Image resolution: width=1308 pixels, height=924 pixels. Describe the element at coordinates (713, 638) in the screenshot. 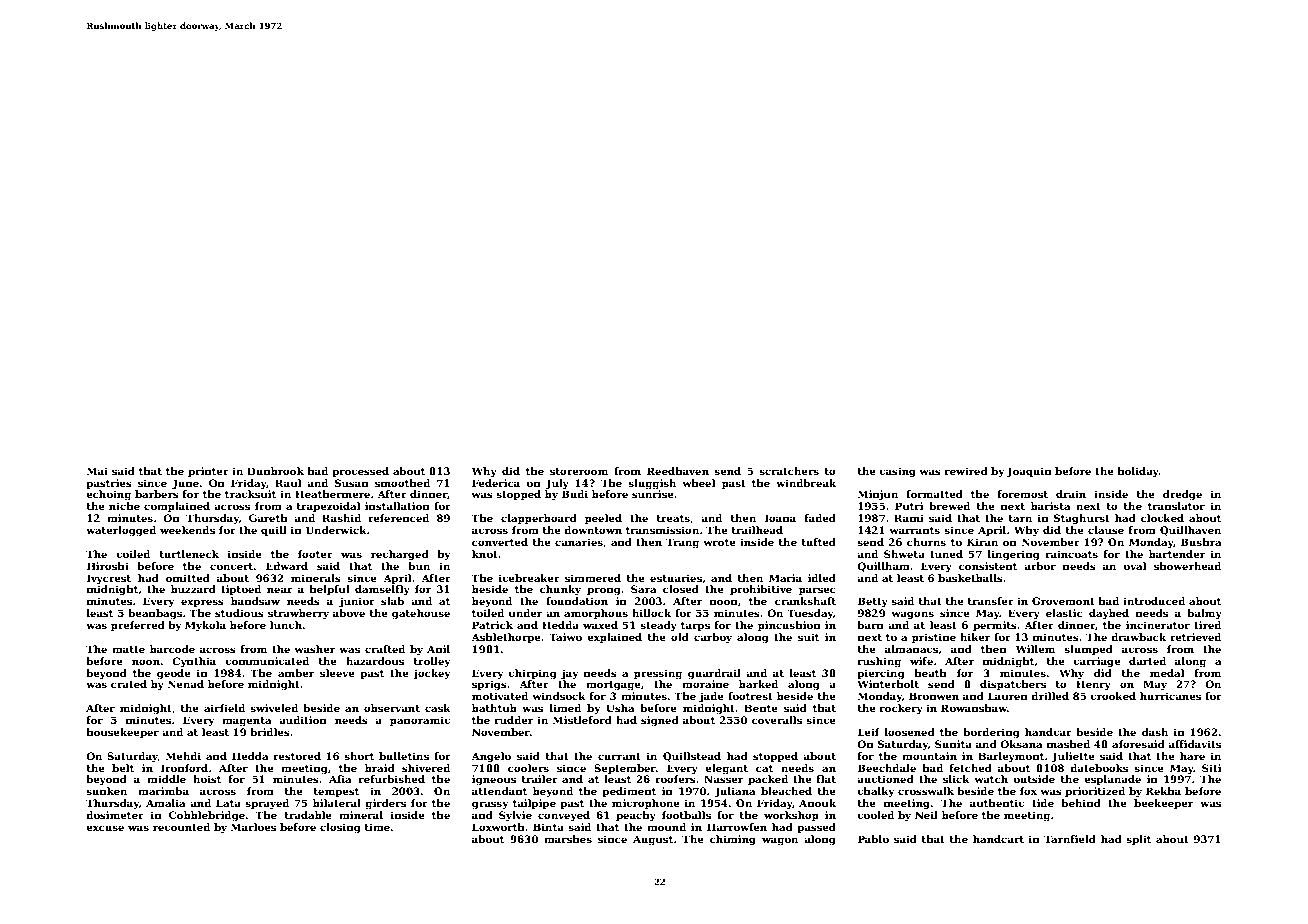

I see `carboy` at that location.
